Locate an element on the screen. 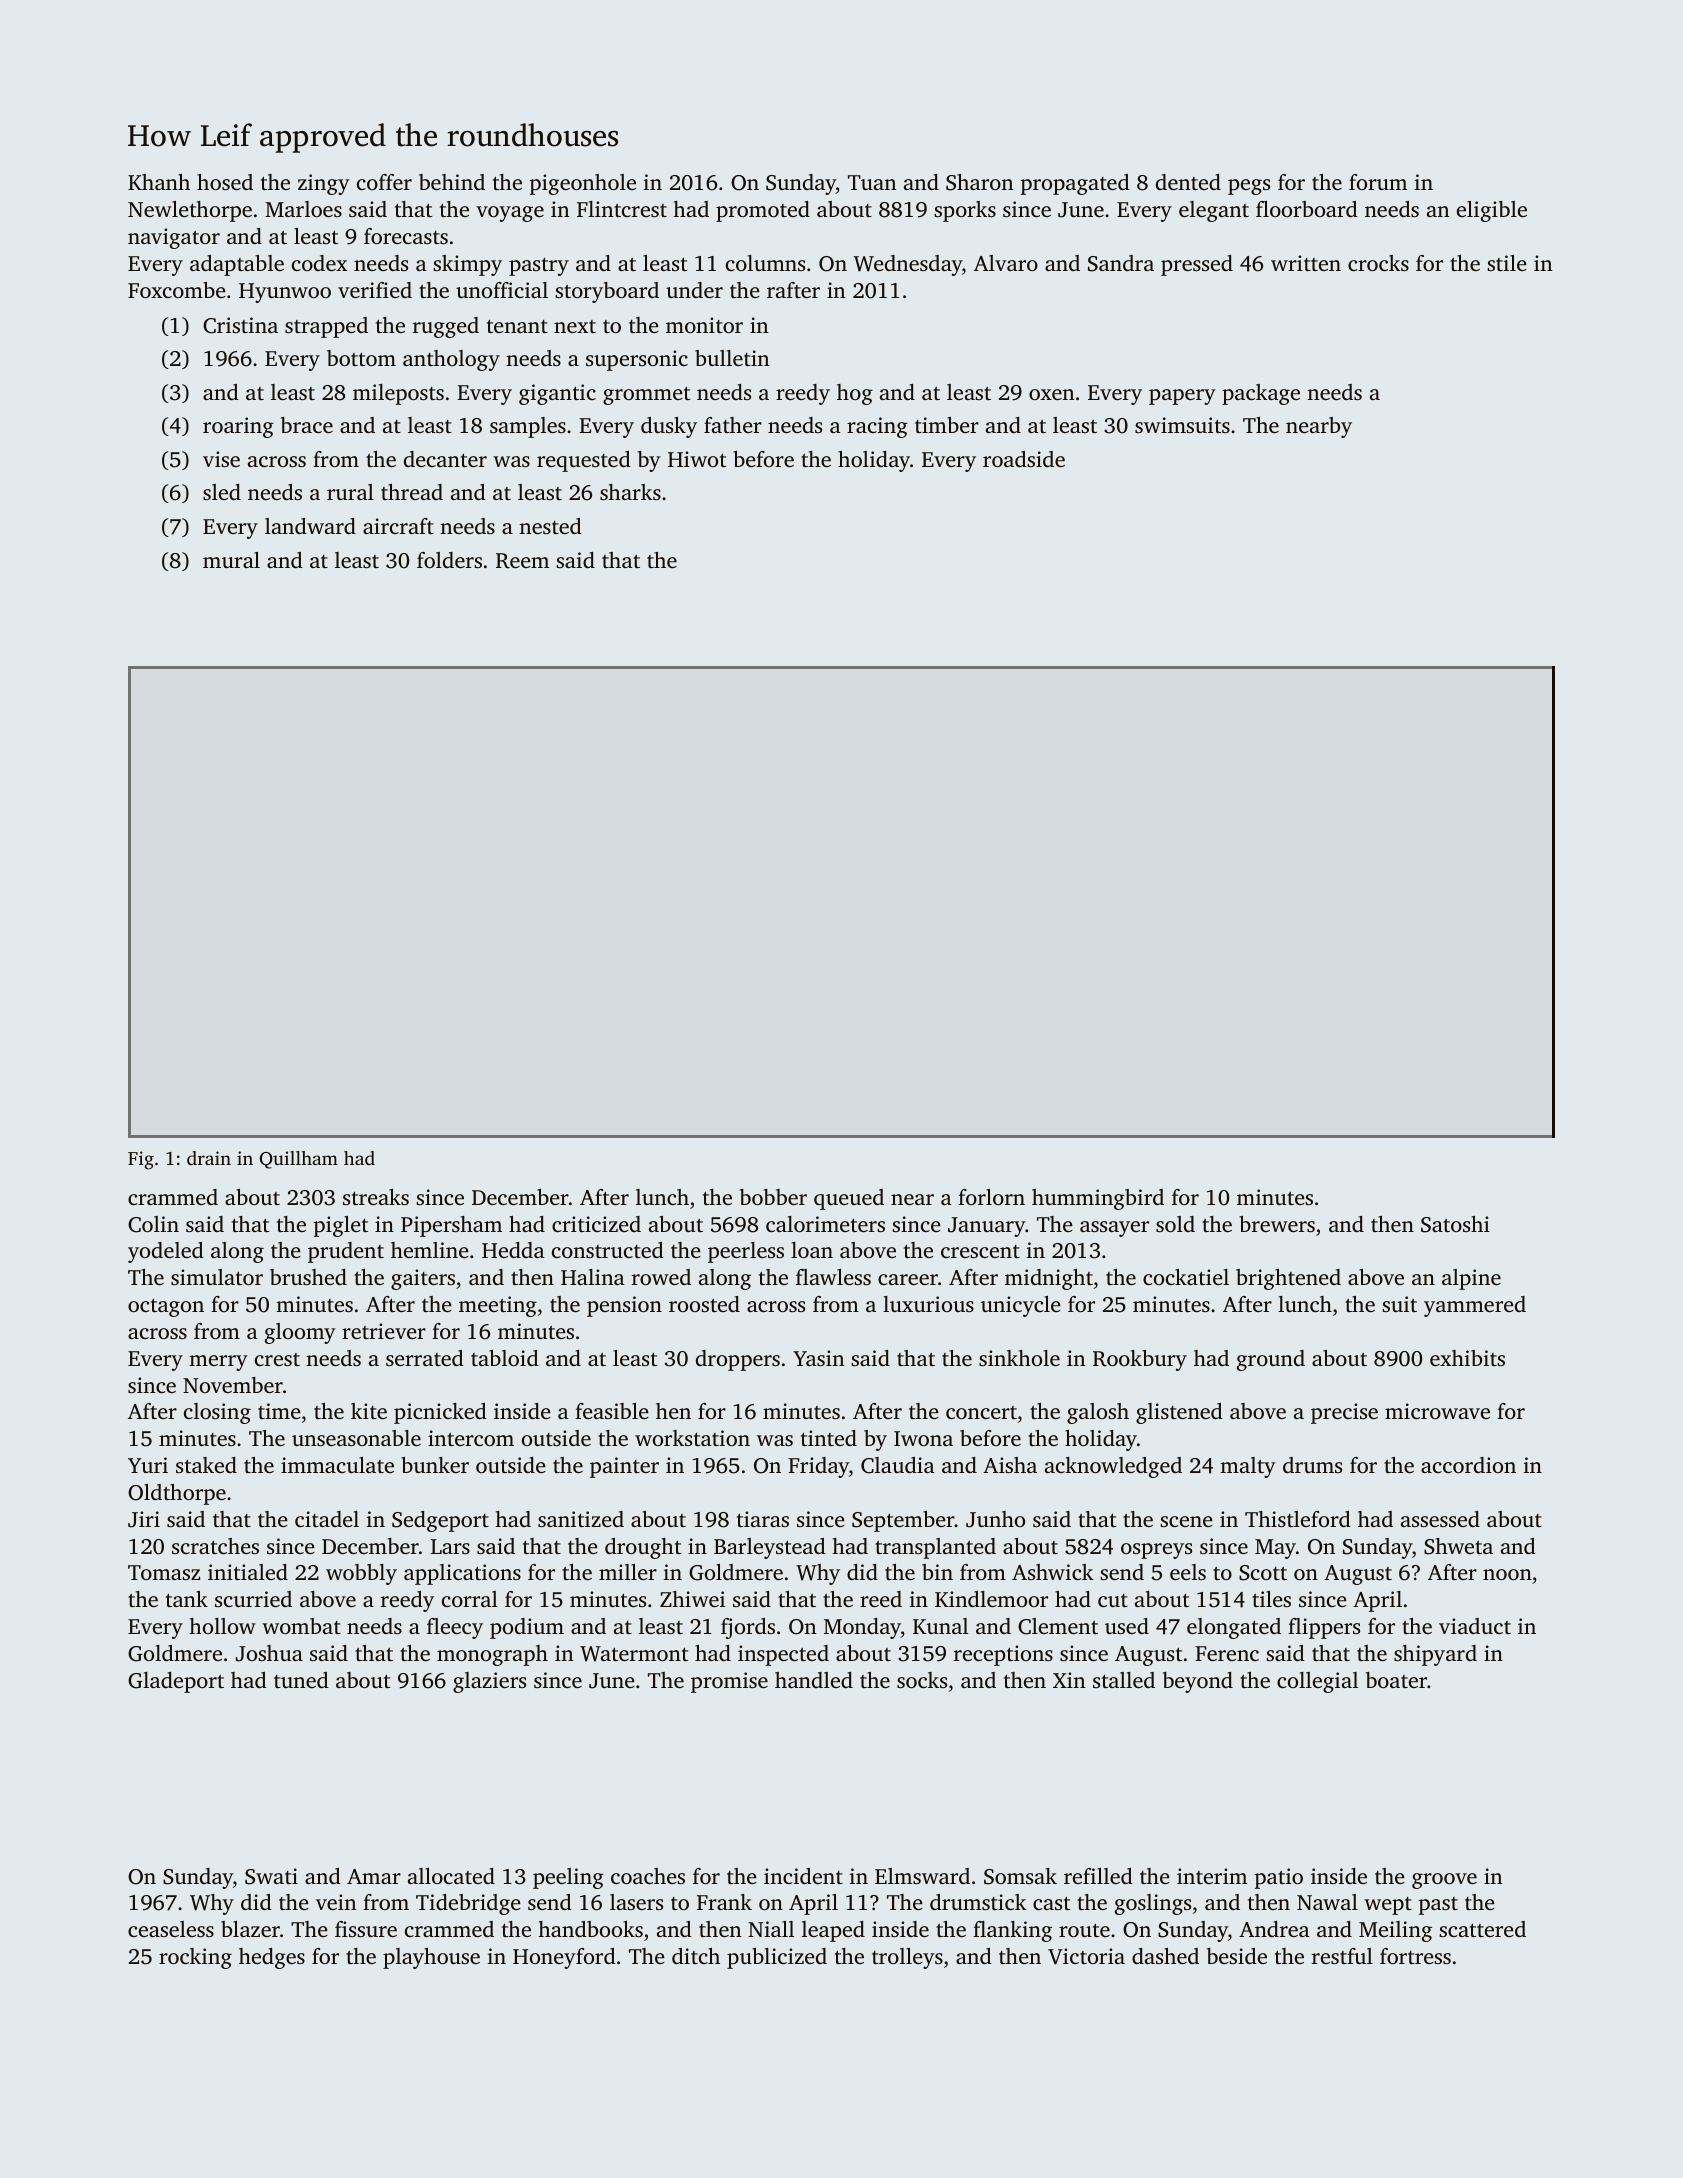 The width and height of the screenshot is (1683, 2178). September is located at coordinates (903, 1521).
